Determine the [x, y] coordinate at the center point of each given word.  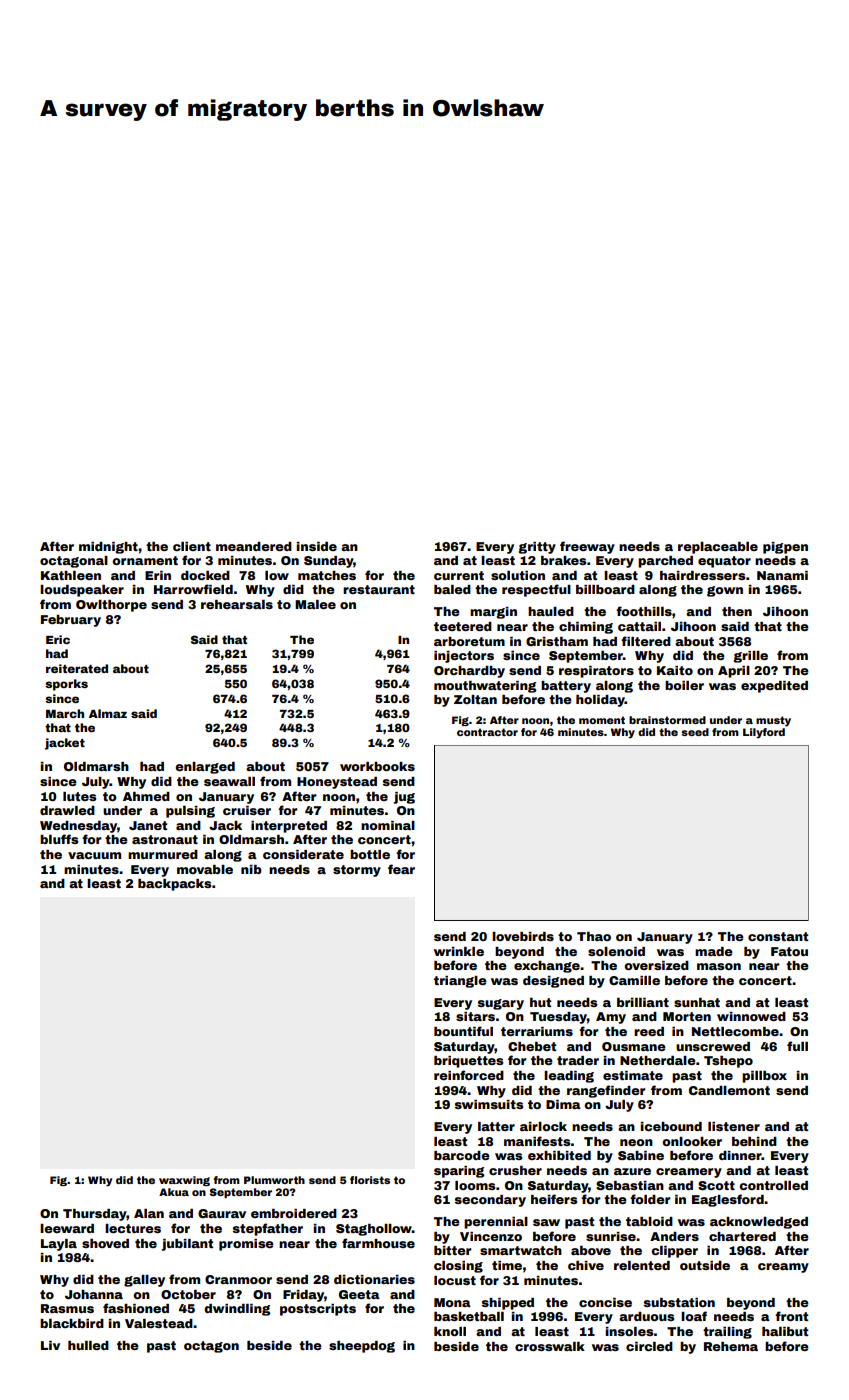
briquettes [468, 1062]
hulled [88, 1345]
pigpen [785, 548]
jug [404, 798]
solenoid [616, 951]
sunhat [697, 1002]
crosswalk [550, 1346]
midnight [108, 548]
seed [695, 732]
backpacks [175, 885]
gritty [537, 548]
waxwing [184, 1181]
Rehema [731, 1346]
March [65, 713]
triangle [460, 982]
